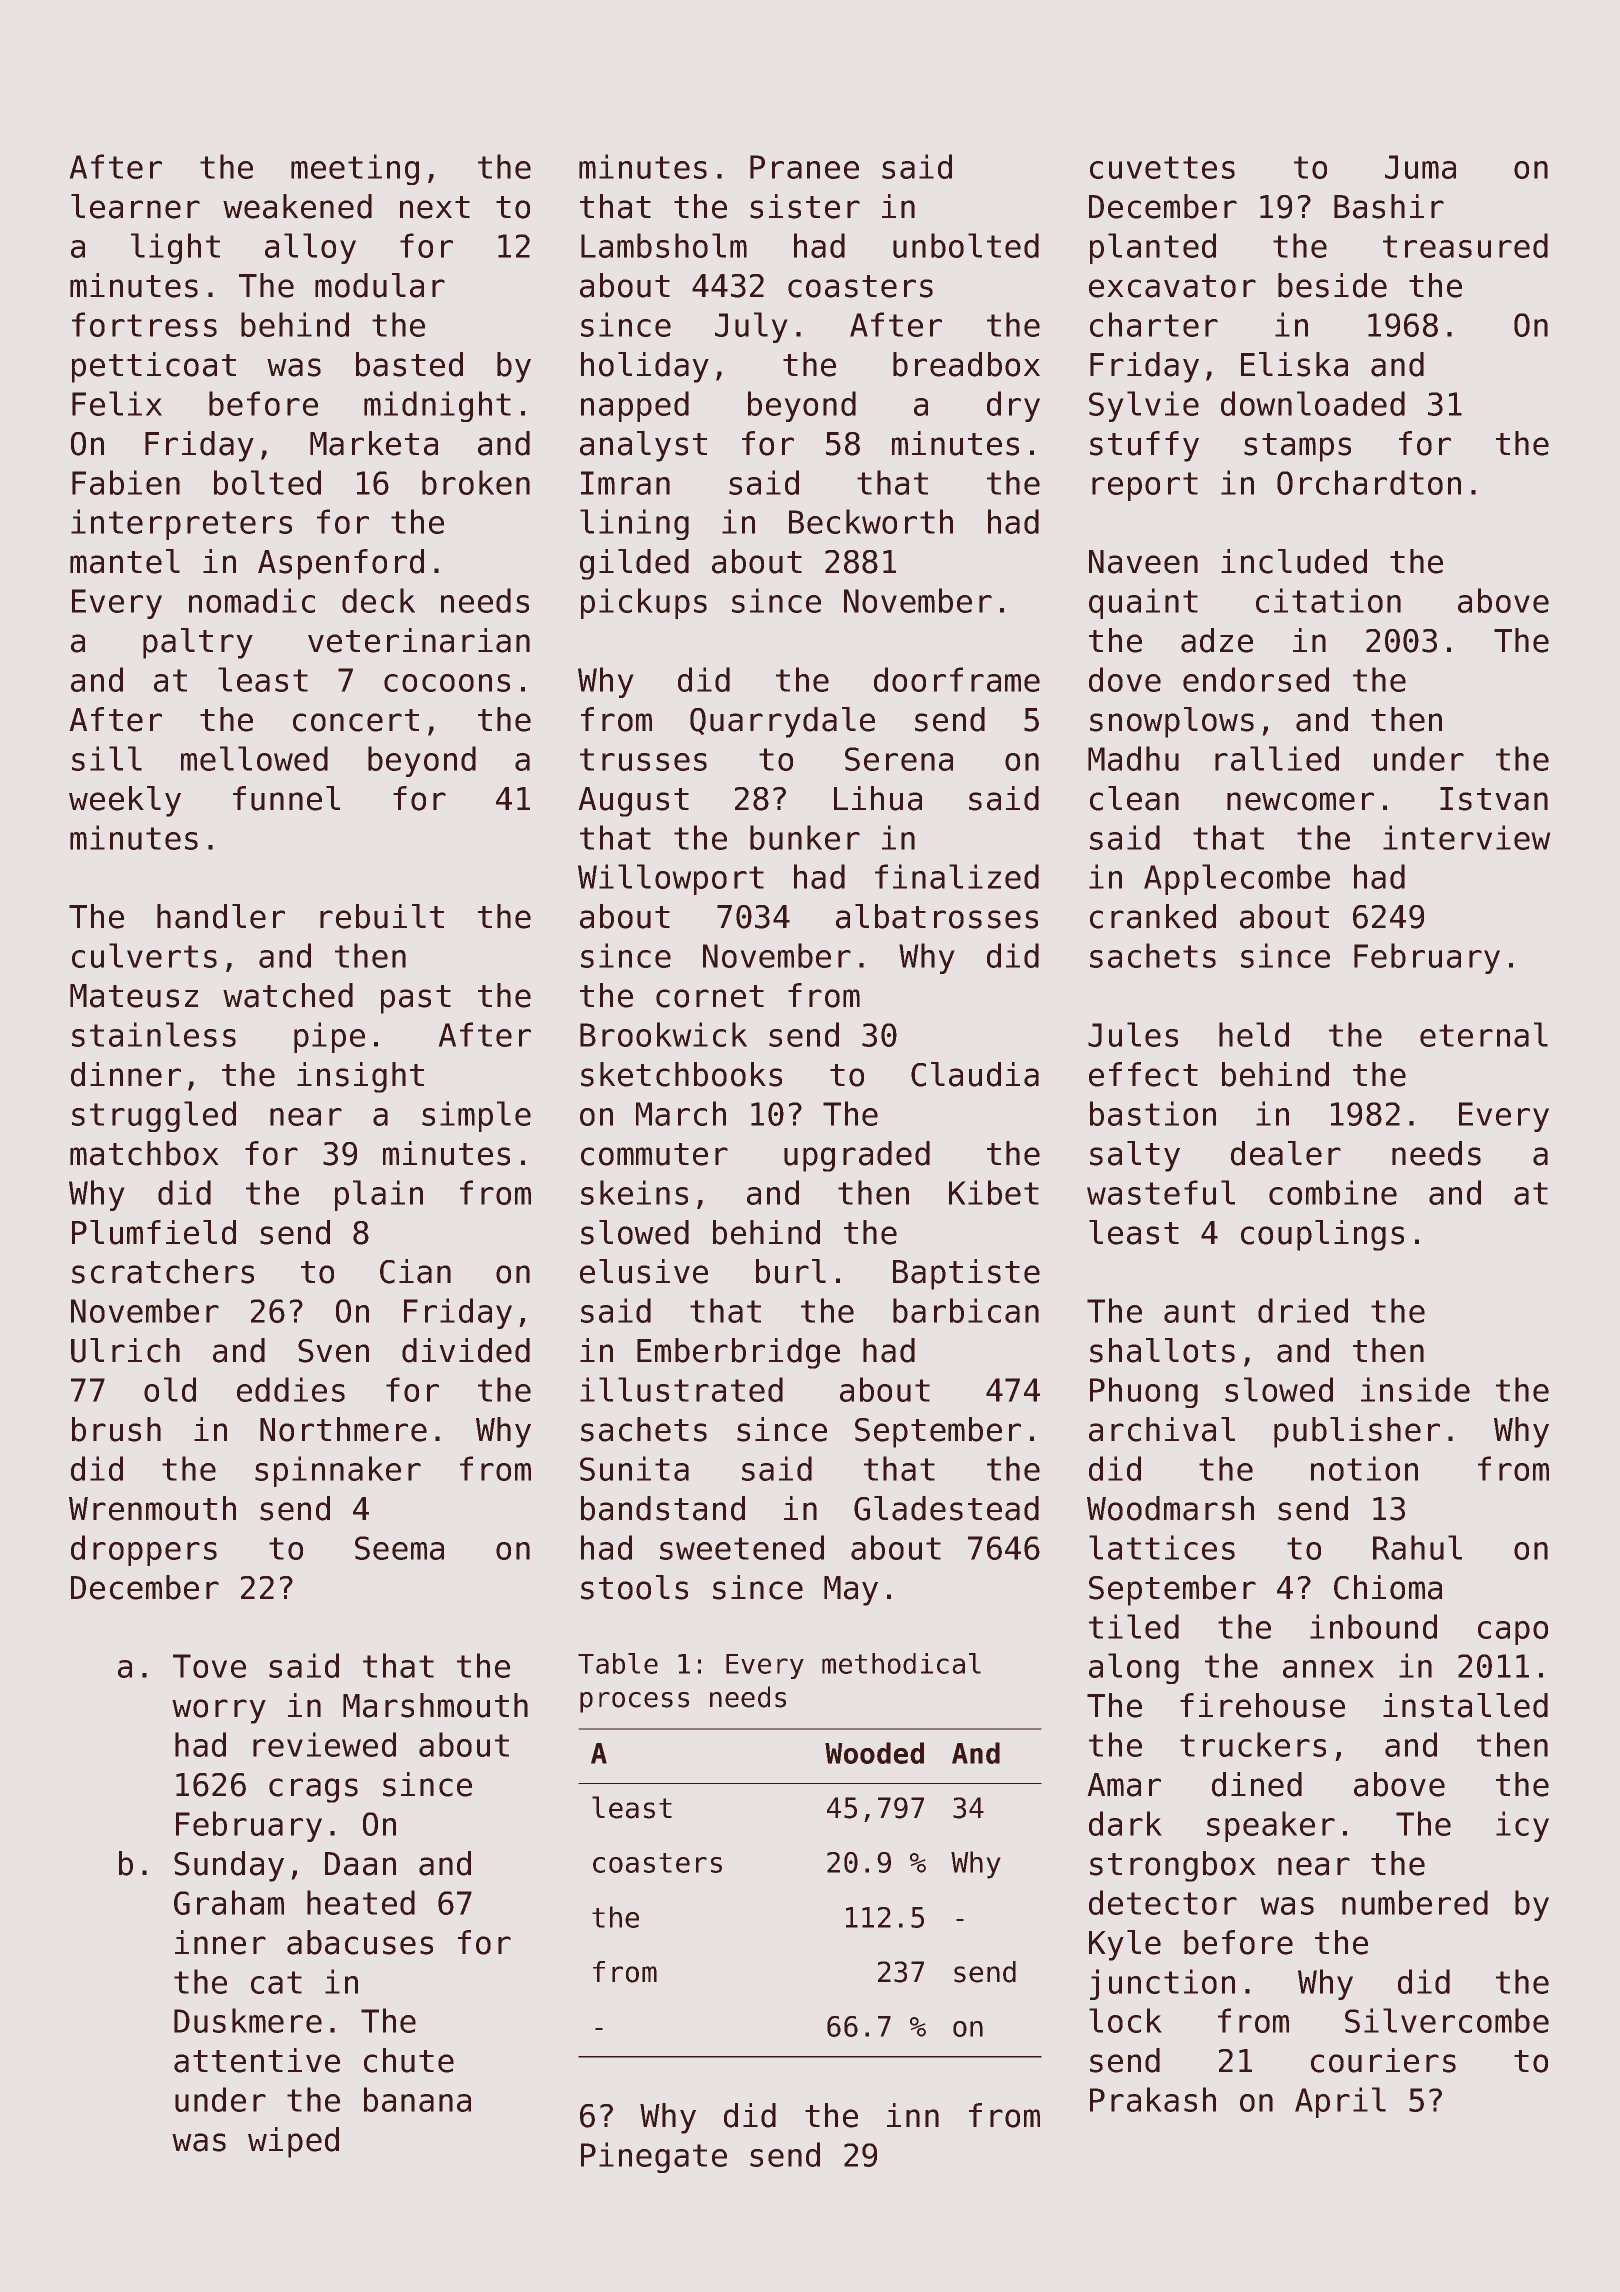 The image size is (1620, 2292). Describe the element at coordinates (355, 169) in the screenshot. I see `meeting` at that location.
